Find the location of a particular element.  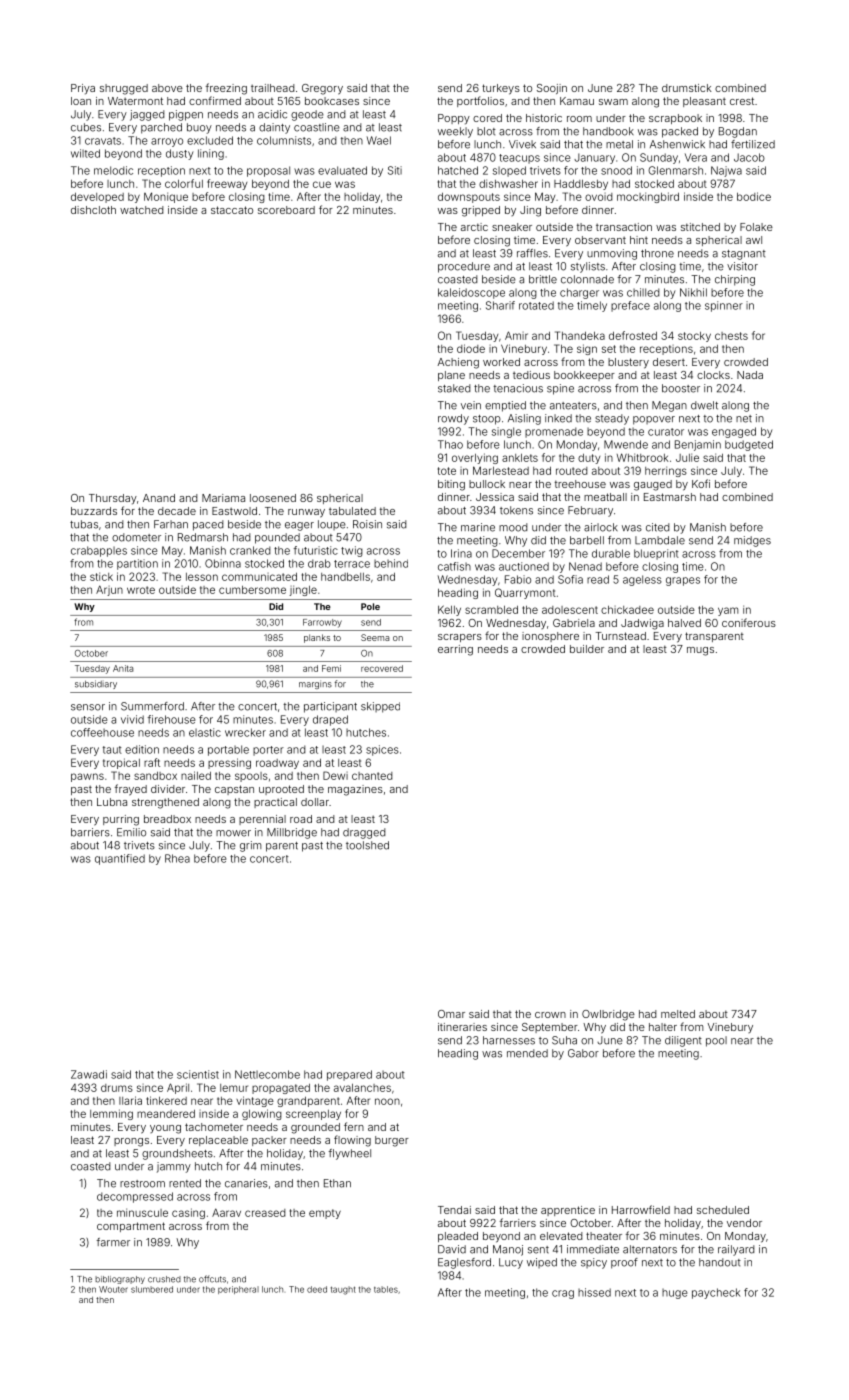

bibliography is located at coordinates (120, 1280).
